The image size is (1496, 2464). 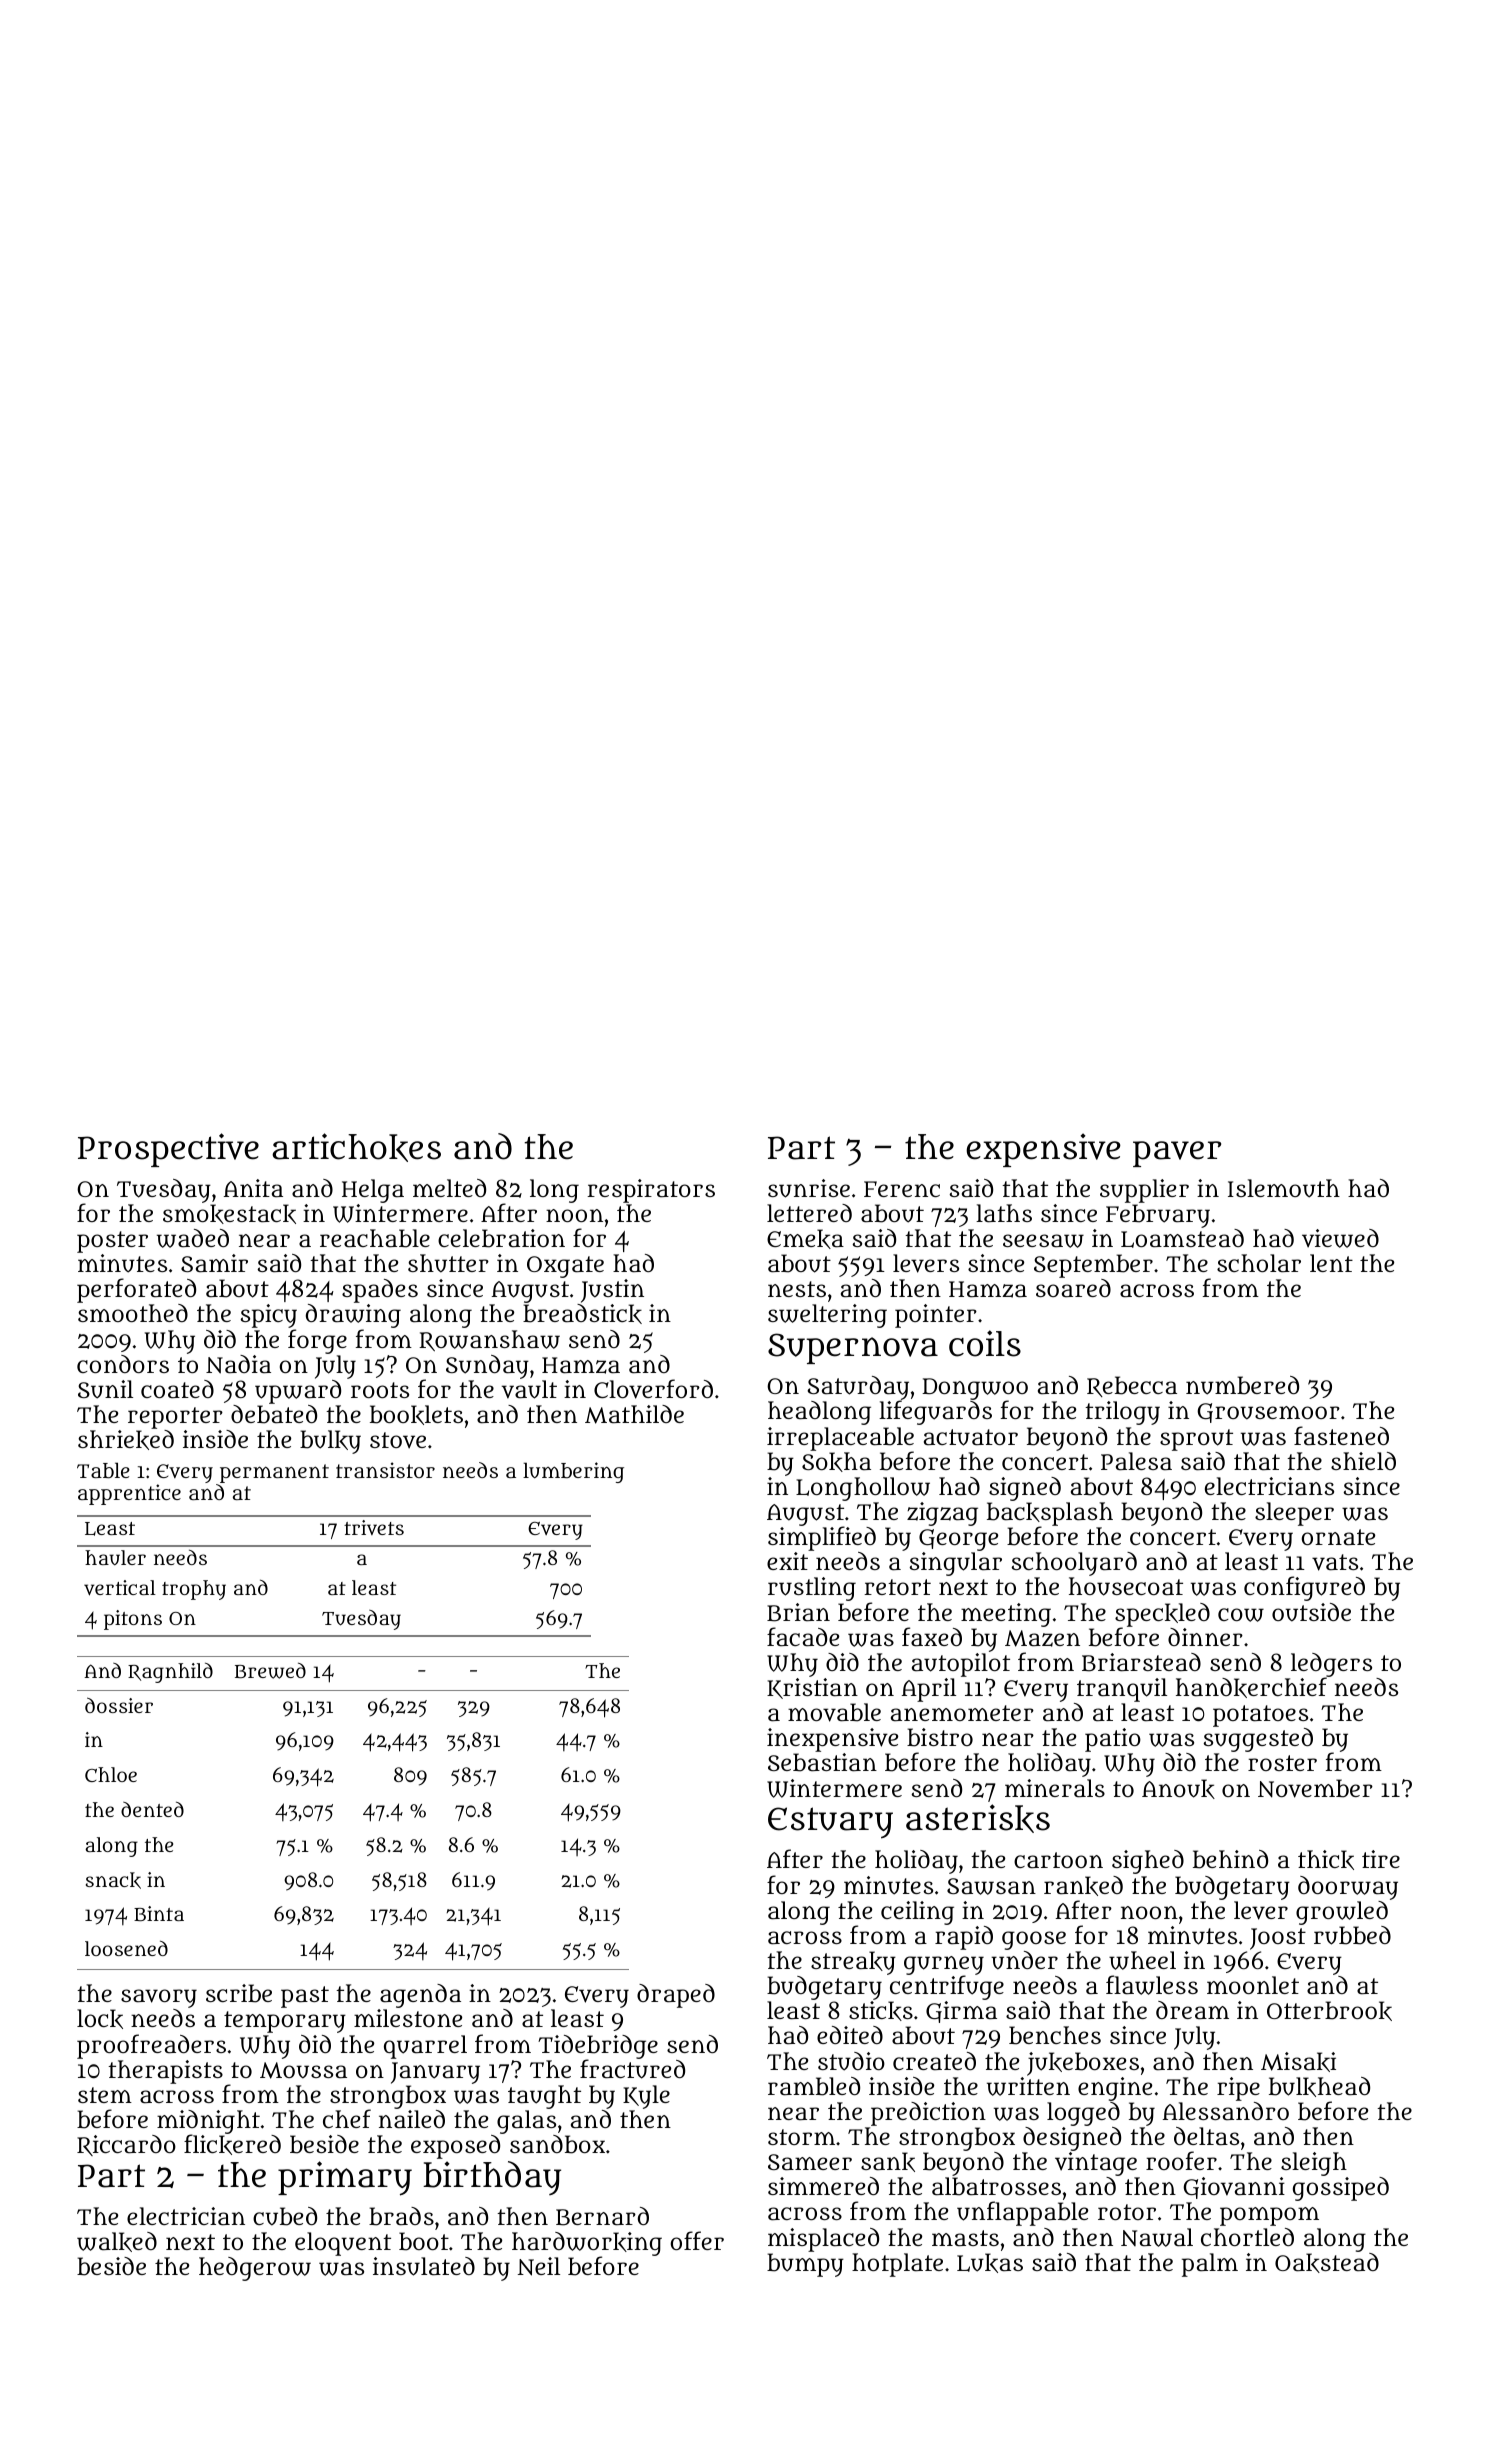 What do you see at coordinates (1348, 1888) in the screenshot?
I see `doorway` at bounding box center [1348, 1888].
